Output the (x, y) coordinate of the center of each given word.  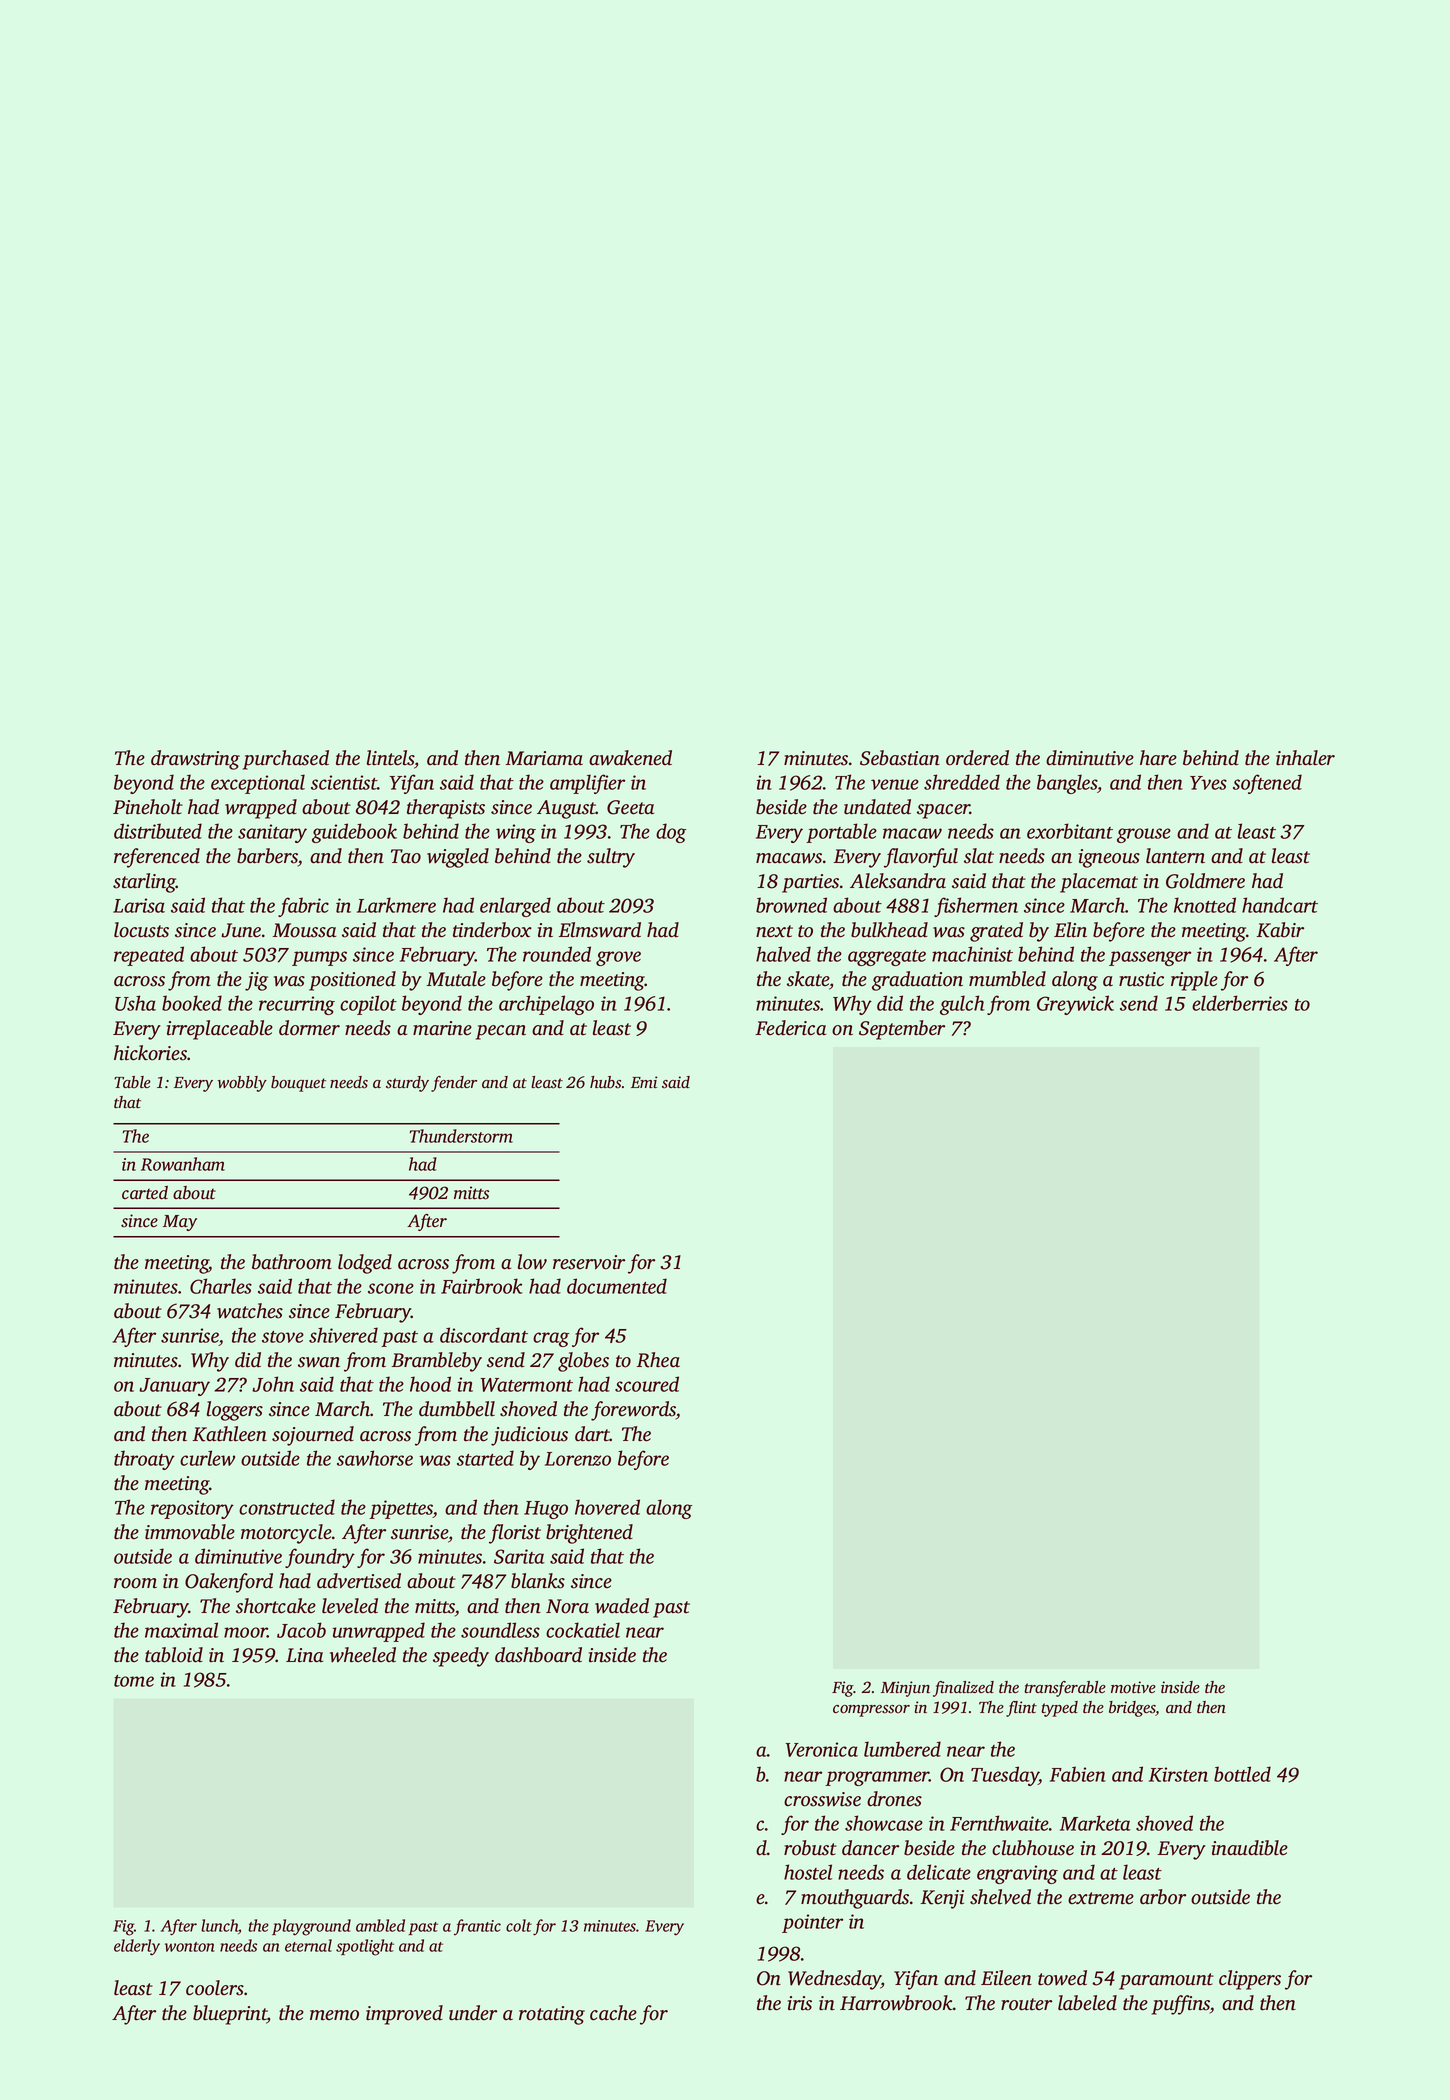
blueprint (230, 2015)
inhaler (1305, 758)
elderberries (1240, 1003)
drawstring (195, 760)
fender (454, 1084)
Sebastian (900, 758)
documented (617, 1286)
